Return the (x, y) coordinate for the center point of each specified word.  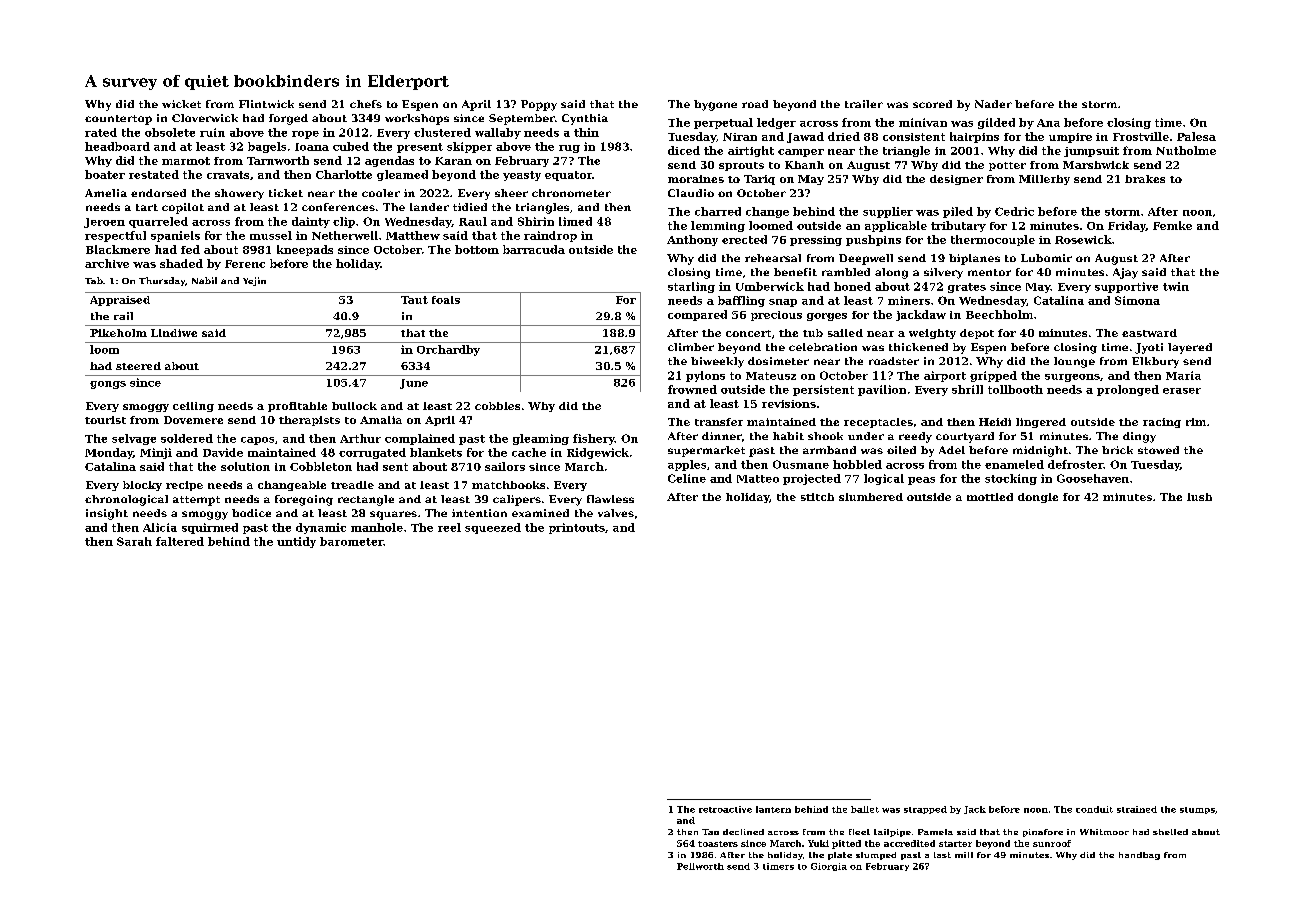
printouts (577, 528)
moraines (696, 179)
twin (1176, 286)
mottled (990, 497)
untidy (296, 542)
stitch (817, 497)
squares (393, 515)
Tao (710, 832)
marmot (186, 161)
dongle (1038, 498)
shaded (181, 263)
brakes (1145, 179)
